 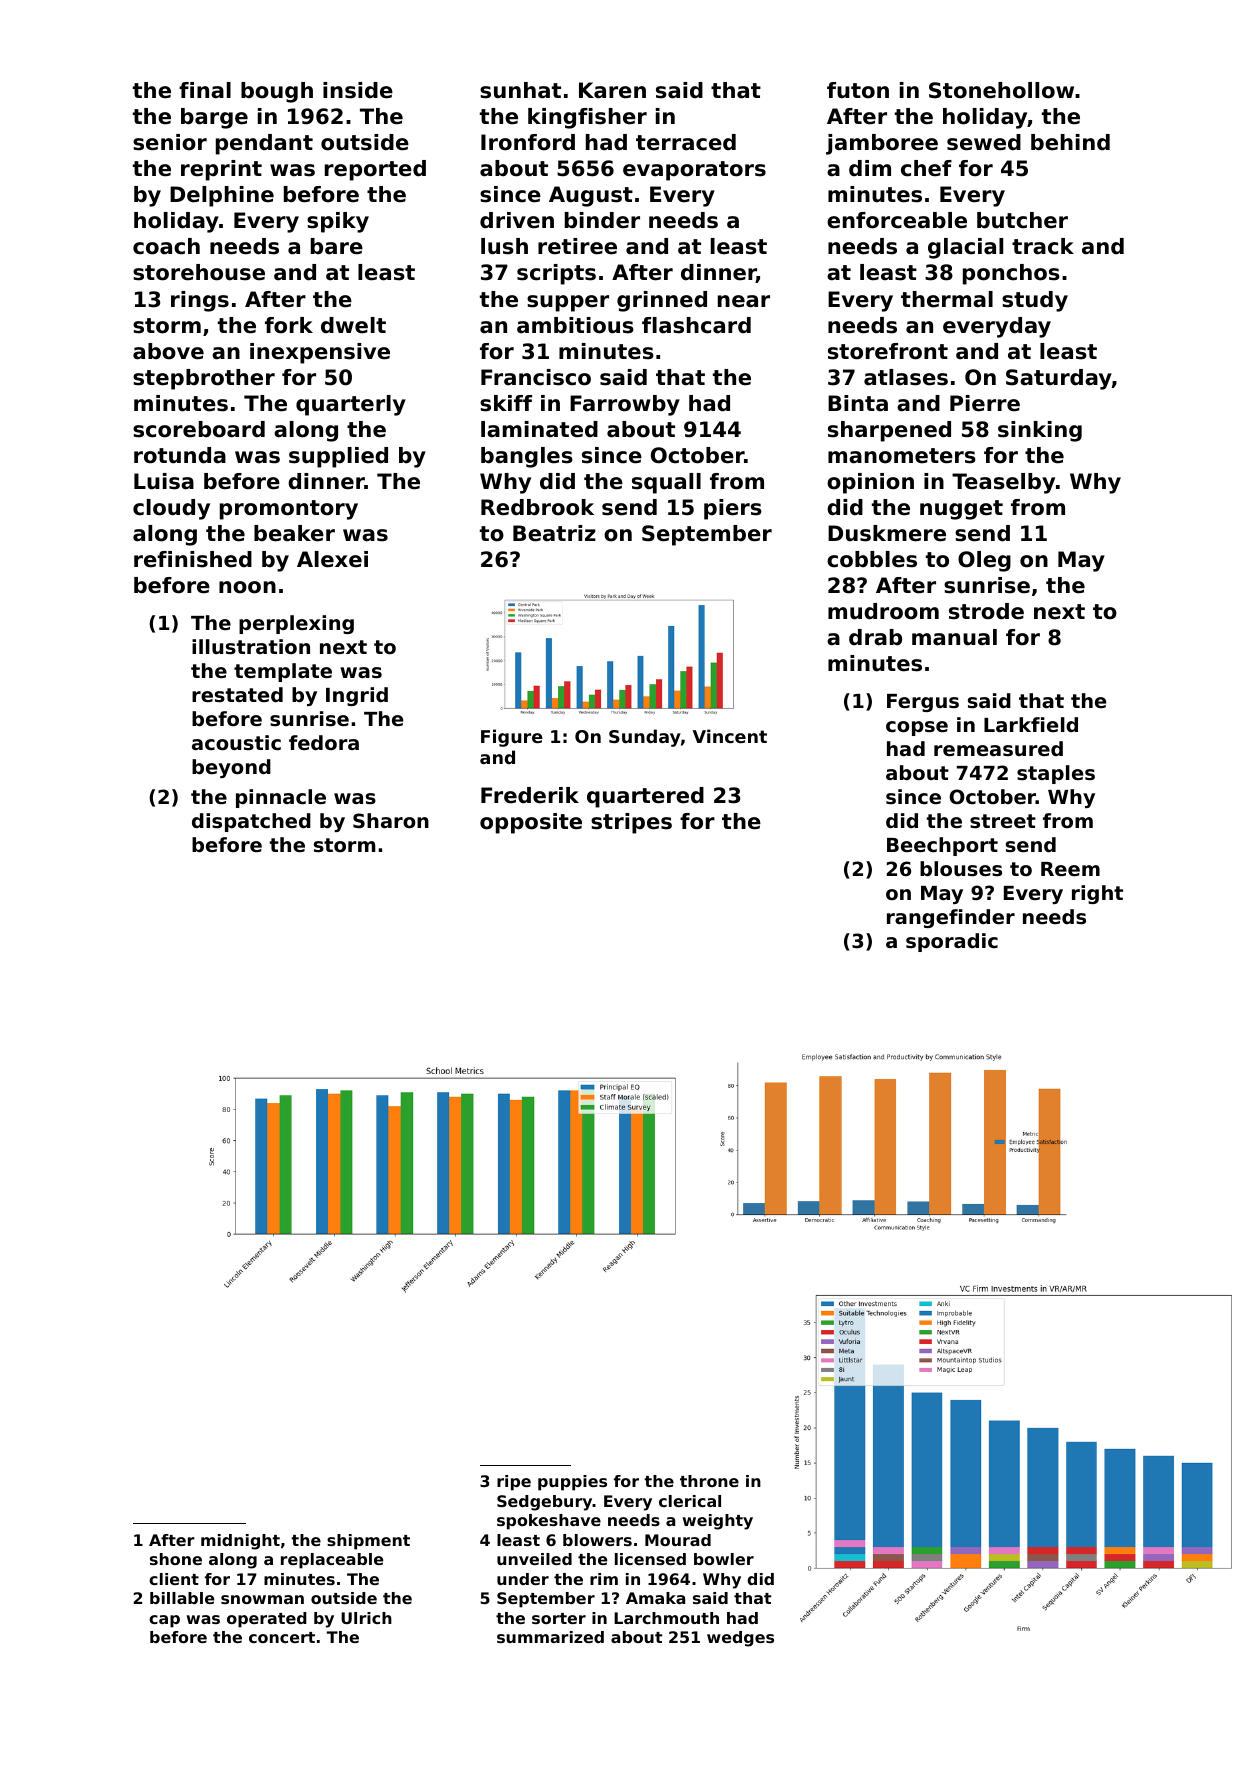 I want to click on dispatched, so click(x=251, y=822).
